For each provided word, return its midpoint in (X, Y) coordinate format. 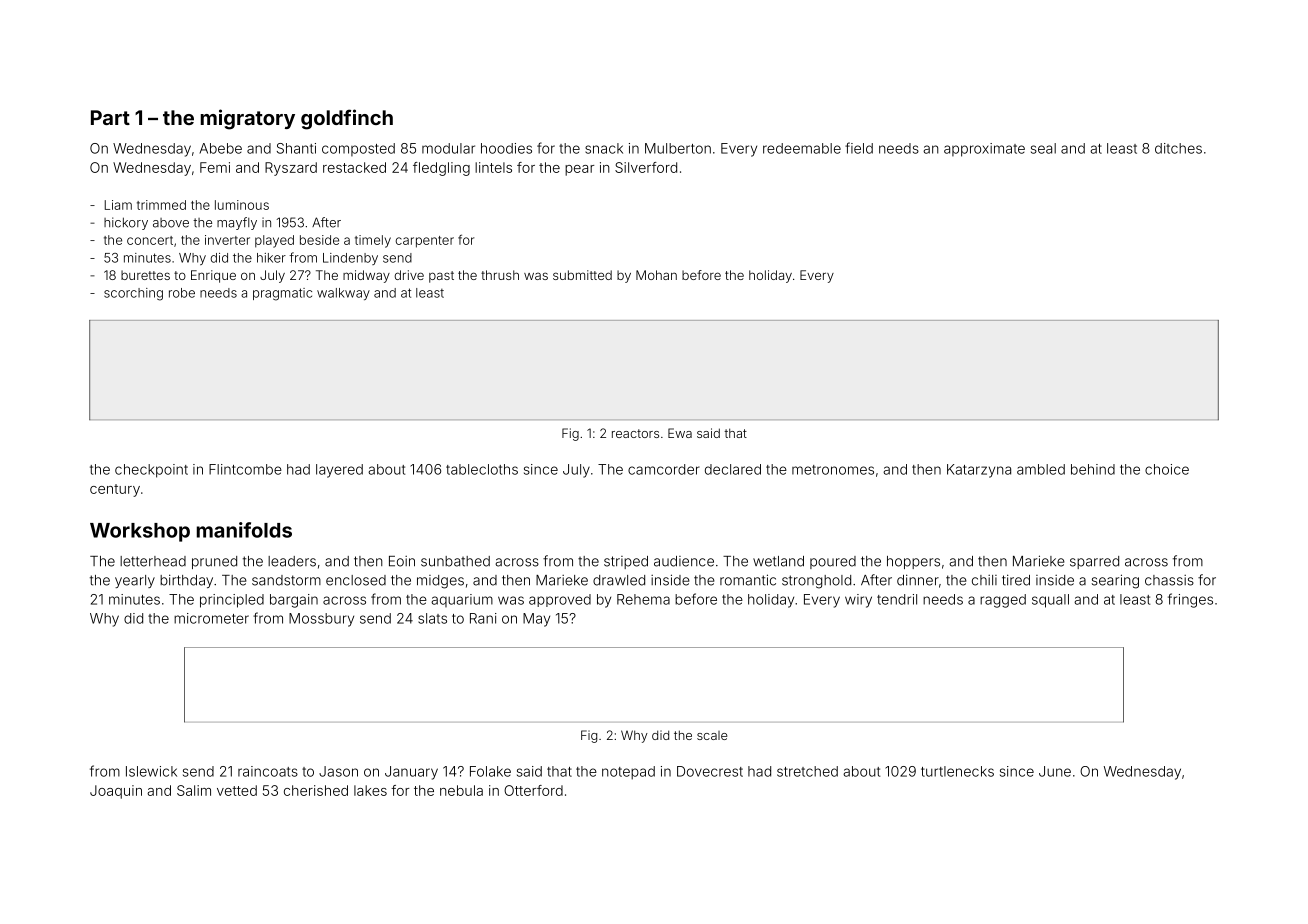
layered (339, 471)
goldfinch (347, 119)
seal (1043, 148)
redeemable (802, 148)
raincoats (268, 771)
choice (1167, 469)
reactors (635, 433)
